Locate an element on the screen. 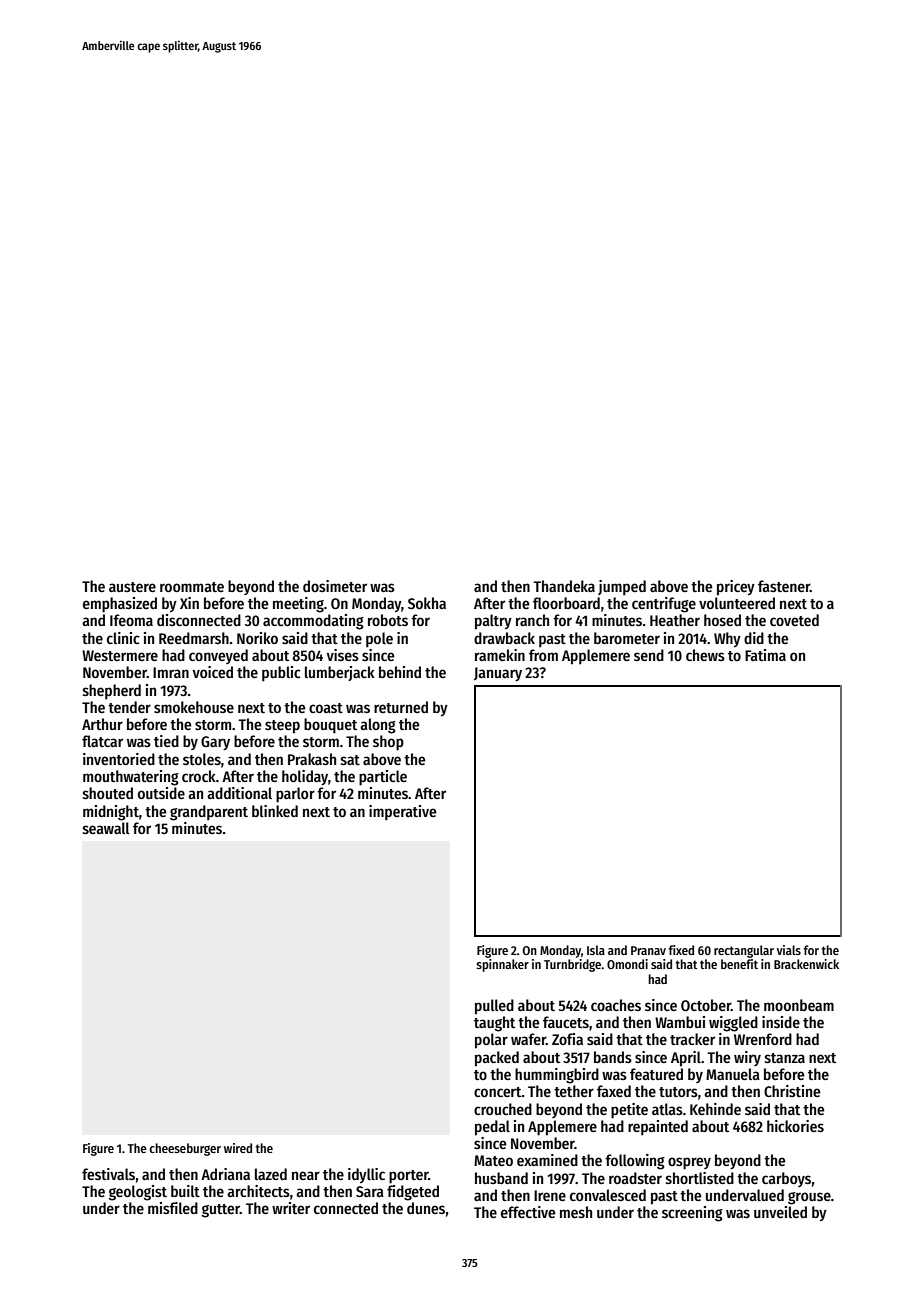 This screenshot has height=1314, width=924. October is located at coordinates (706, 1005).
